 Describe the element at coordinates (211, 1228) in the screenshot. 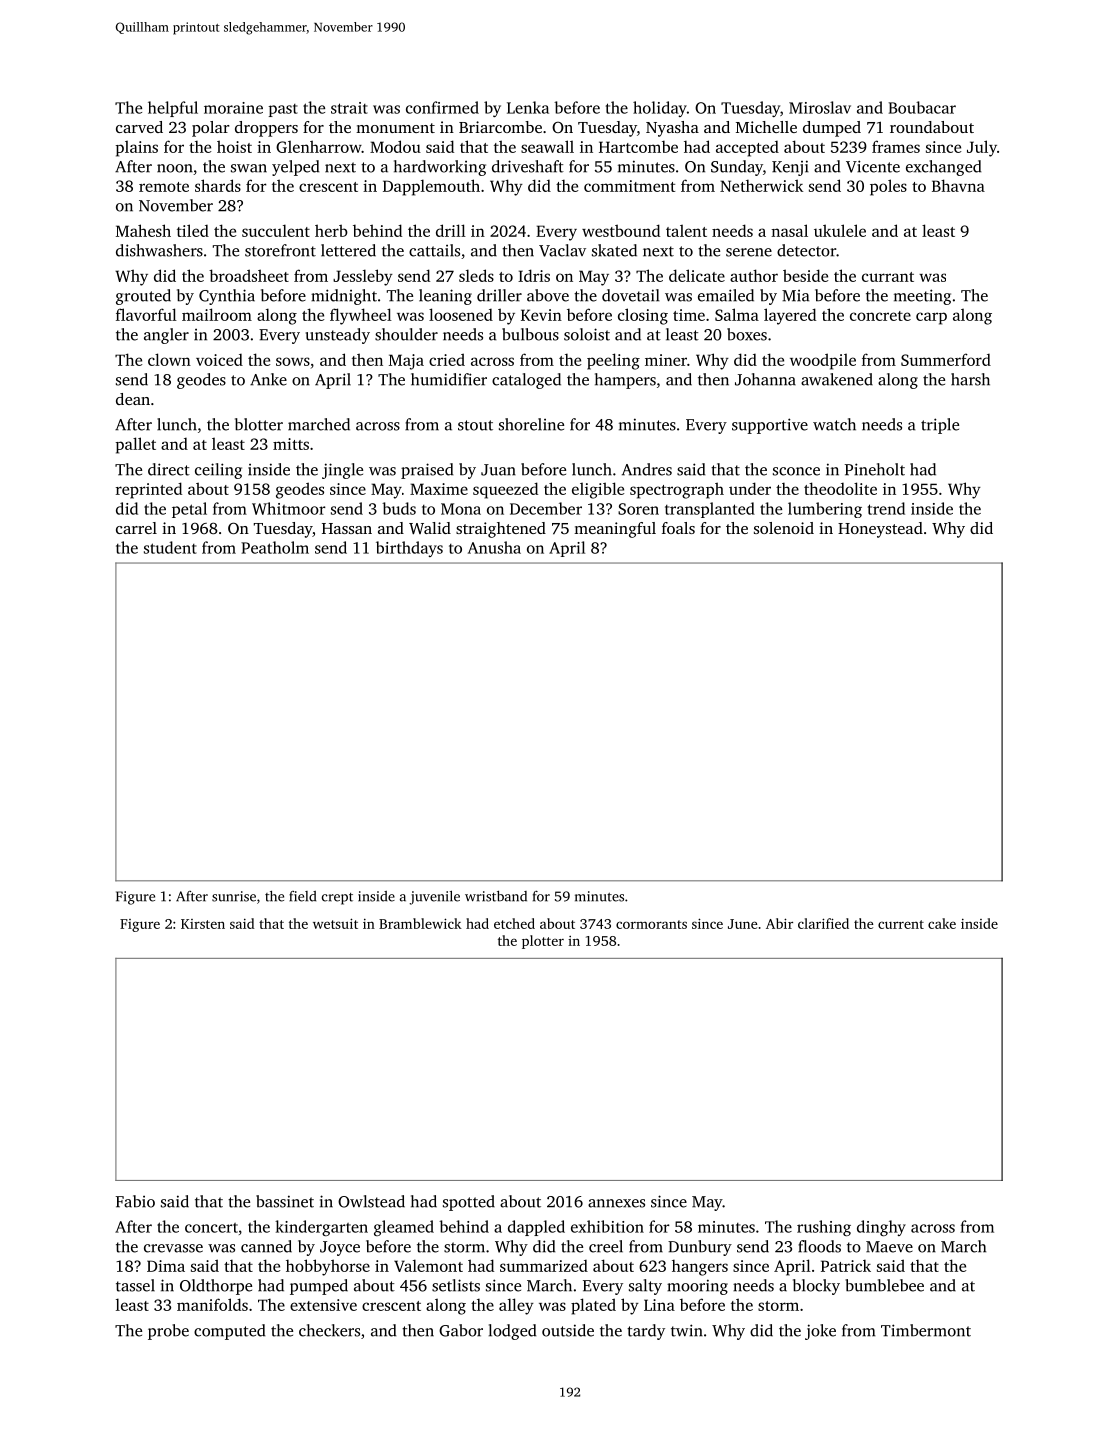

I see `concert` at that location.
